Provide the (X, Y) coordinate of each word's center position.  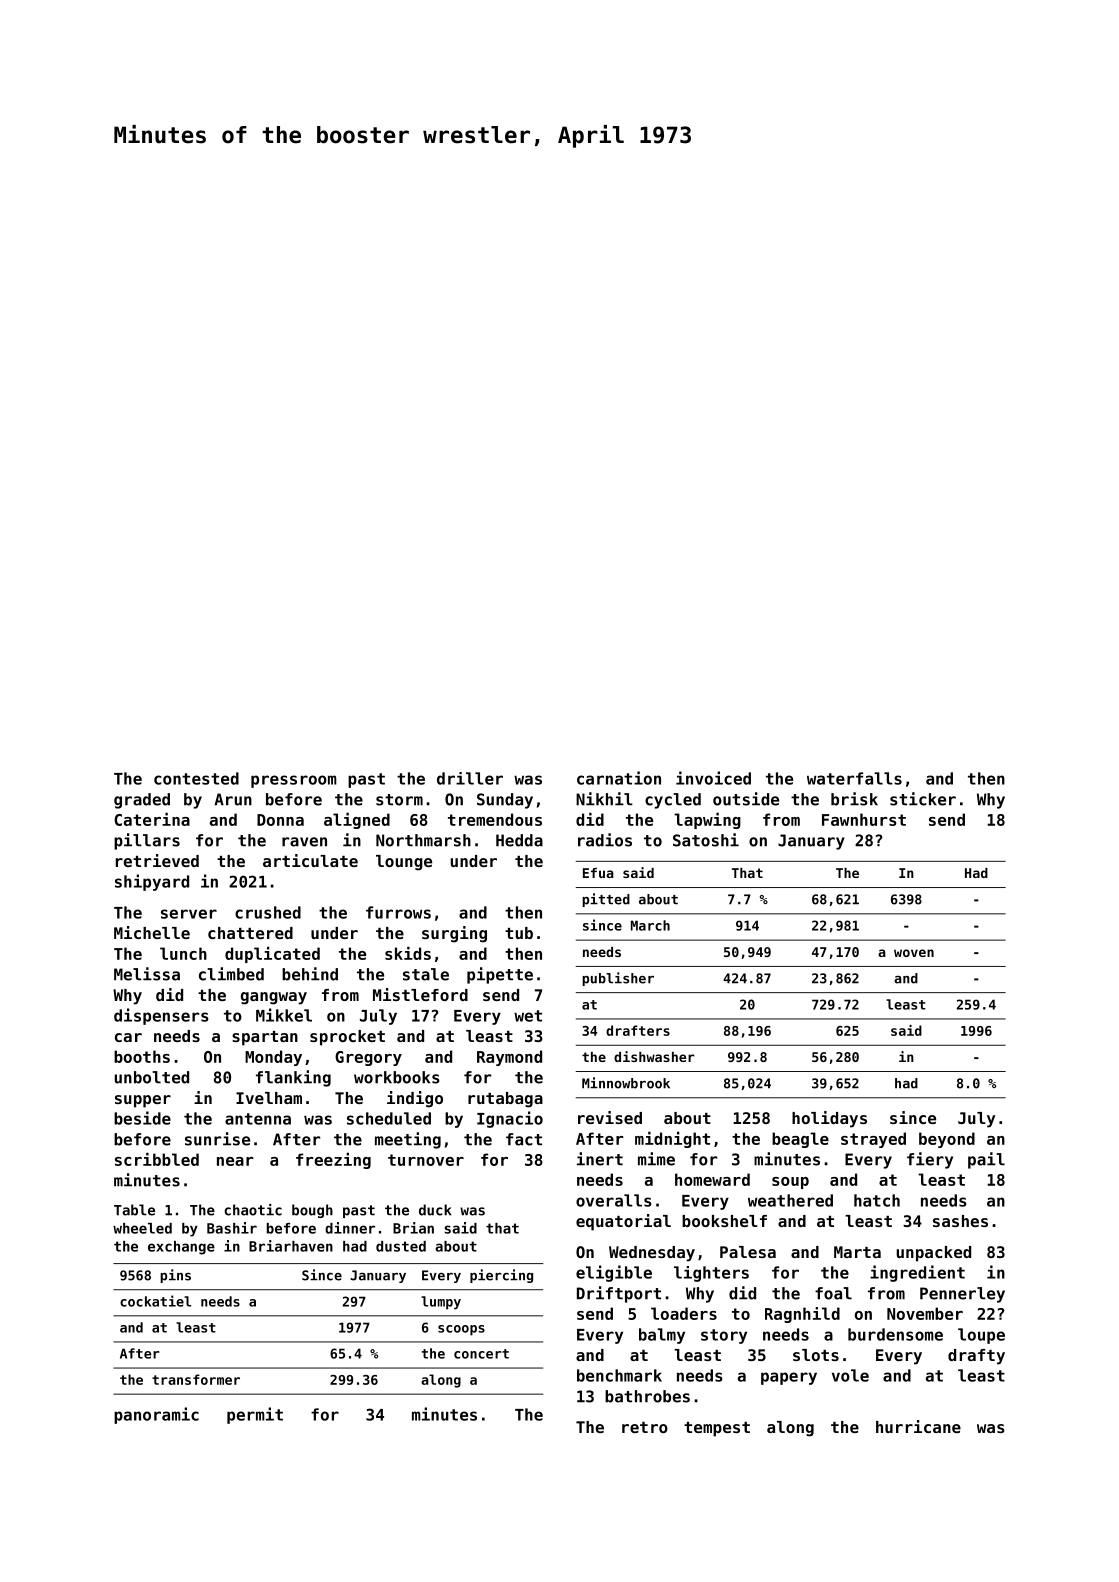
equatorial (623, 1222)
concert (481, 1354)
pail (986, 1160)
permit (255, 1415)
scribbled (157, 1159)
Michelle (152, 932)
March (650, 925)
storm (399, 800)
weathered (790, 1200)
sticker (923, 799)
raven (304, 842)
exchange (181, 1248)
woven (914, 953)
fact (524, 1139)
